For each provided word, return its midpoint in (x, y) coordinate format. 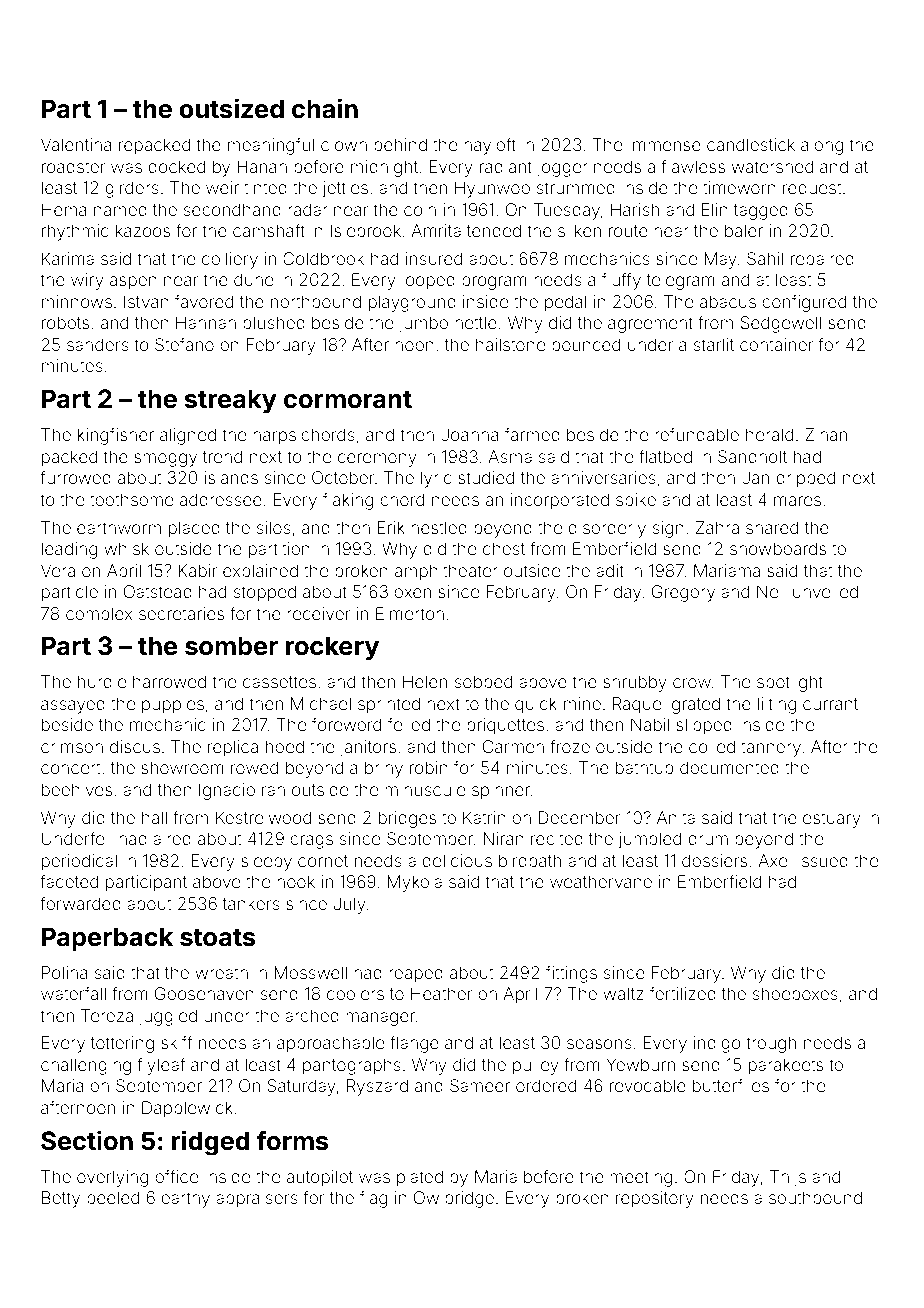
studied (486, 477)
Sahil (765, 258)
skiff (176, 1042)
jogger (562, 168)
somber (231, 646)
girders (132, 189)
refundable (697, 434)
